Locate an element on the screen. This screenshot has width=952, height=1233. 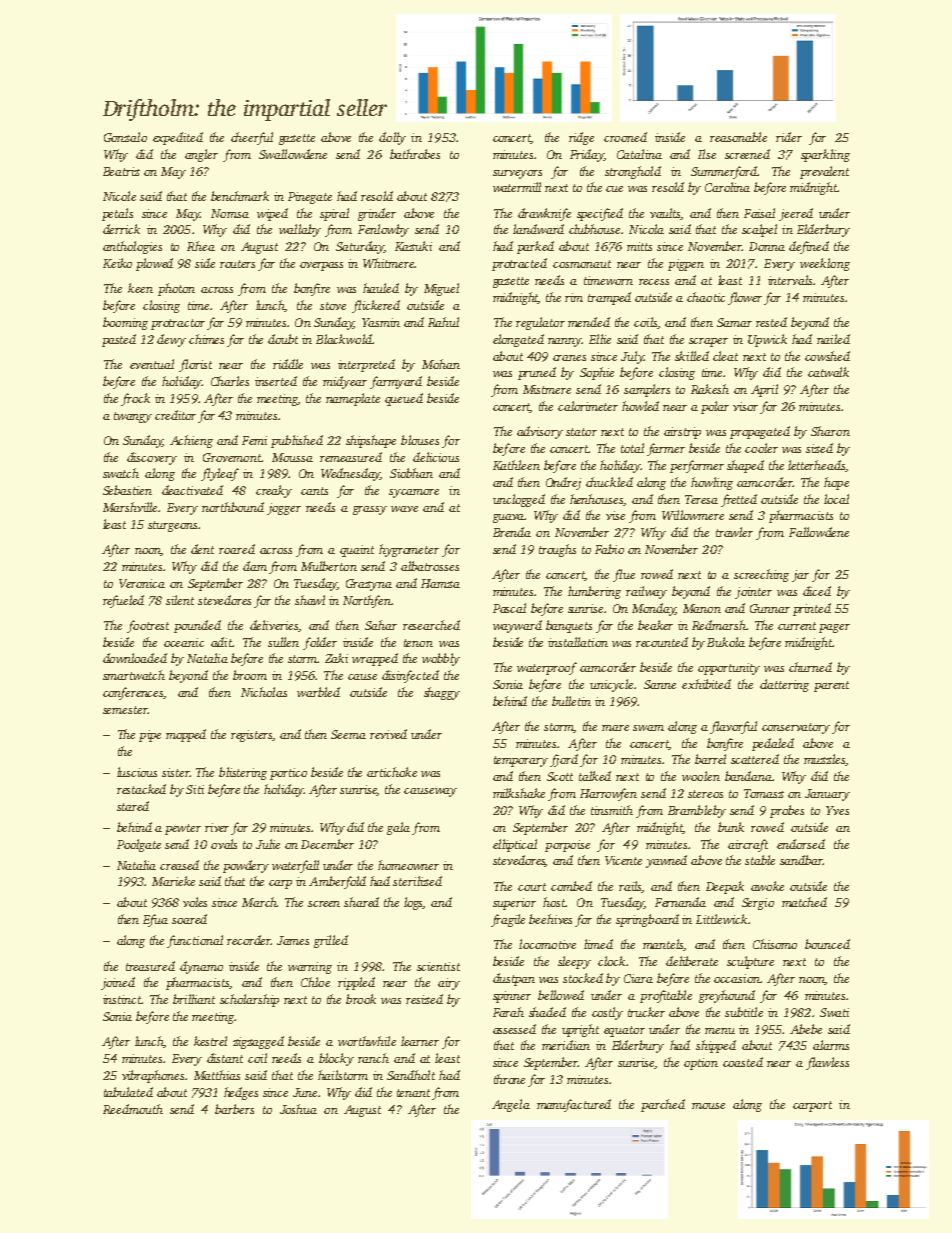
option is located at coordinates (701, 1064).
